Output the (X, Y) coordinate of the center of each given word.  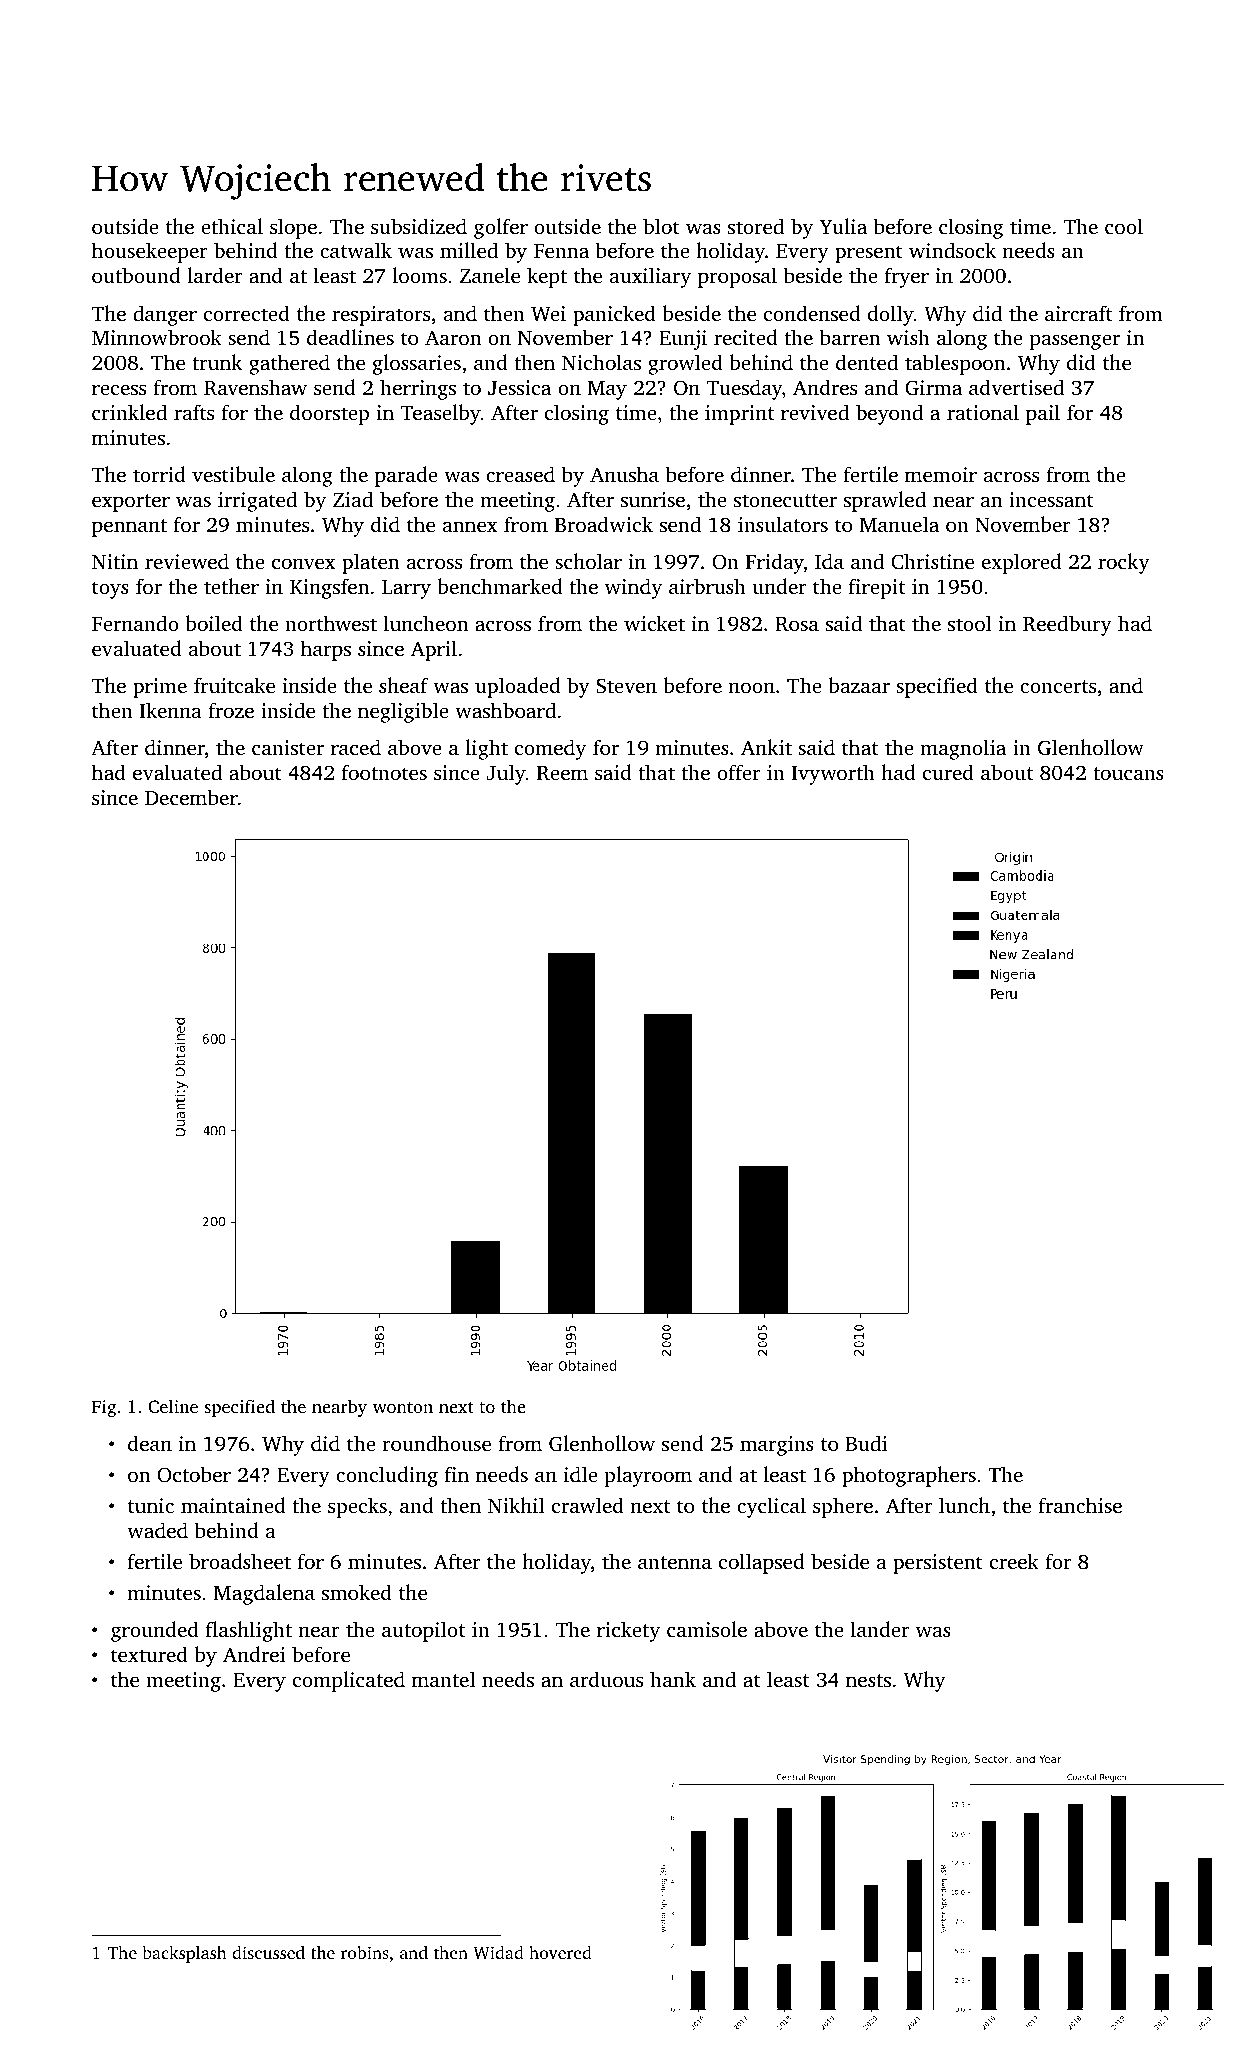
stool (970, 623)
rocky (1124, 563)
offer (739, 772)
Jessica (519, 388)
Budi (866, 1443)
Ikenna (170, 710)
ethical (232, 226)
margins (777, 1446)
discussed (268, 1952)
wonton (403, 1407)
